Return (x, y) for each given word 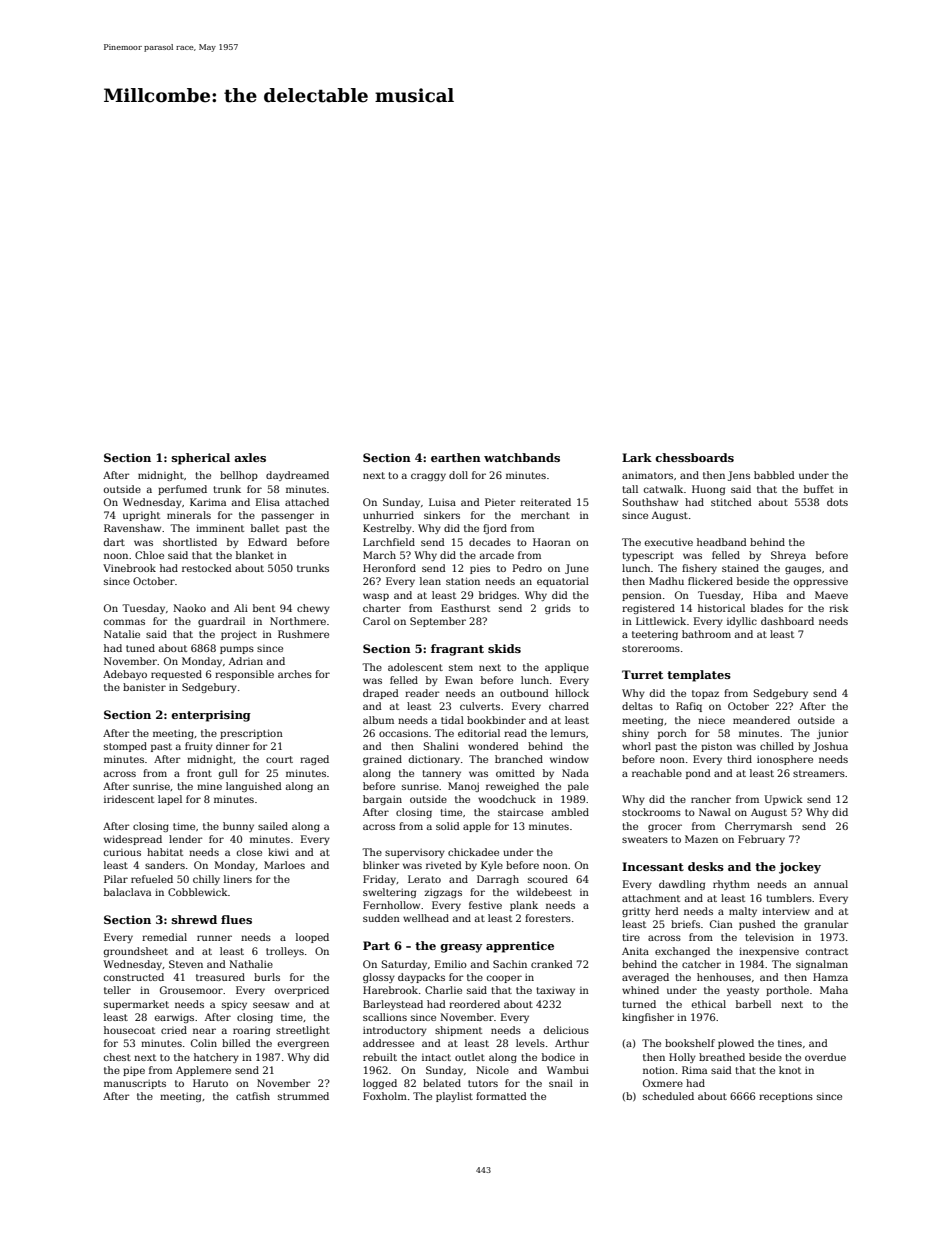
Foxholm (385, 1096)
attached (307, 502)
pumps (237, 650)
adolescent (415, 667)
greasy (461, 948)
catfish (253, 1096)
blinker (381, 865)
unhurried (388, 515)
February (761, 840)
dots (837, 502)
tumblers (789, 898)
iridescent (129, 799)
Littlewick (661, 621)
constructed (134, 977)
